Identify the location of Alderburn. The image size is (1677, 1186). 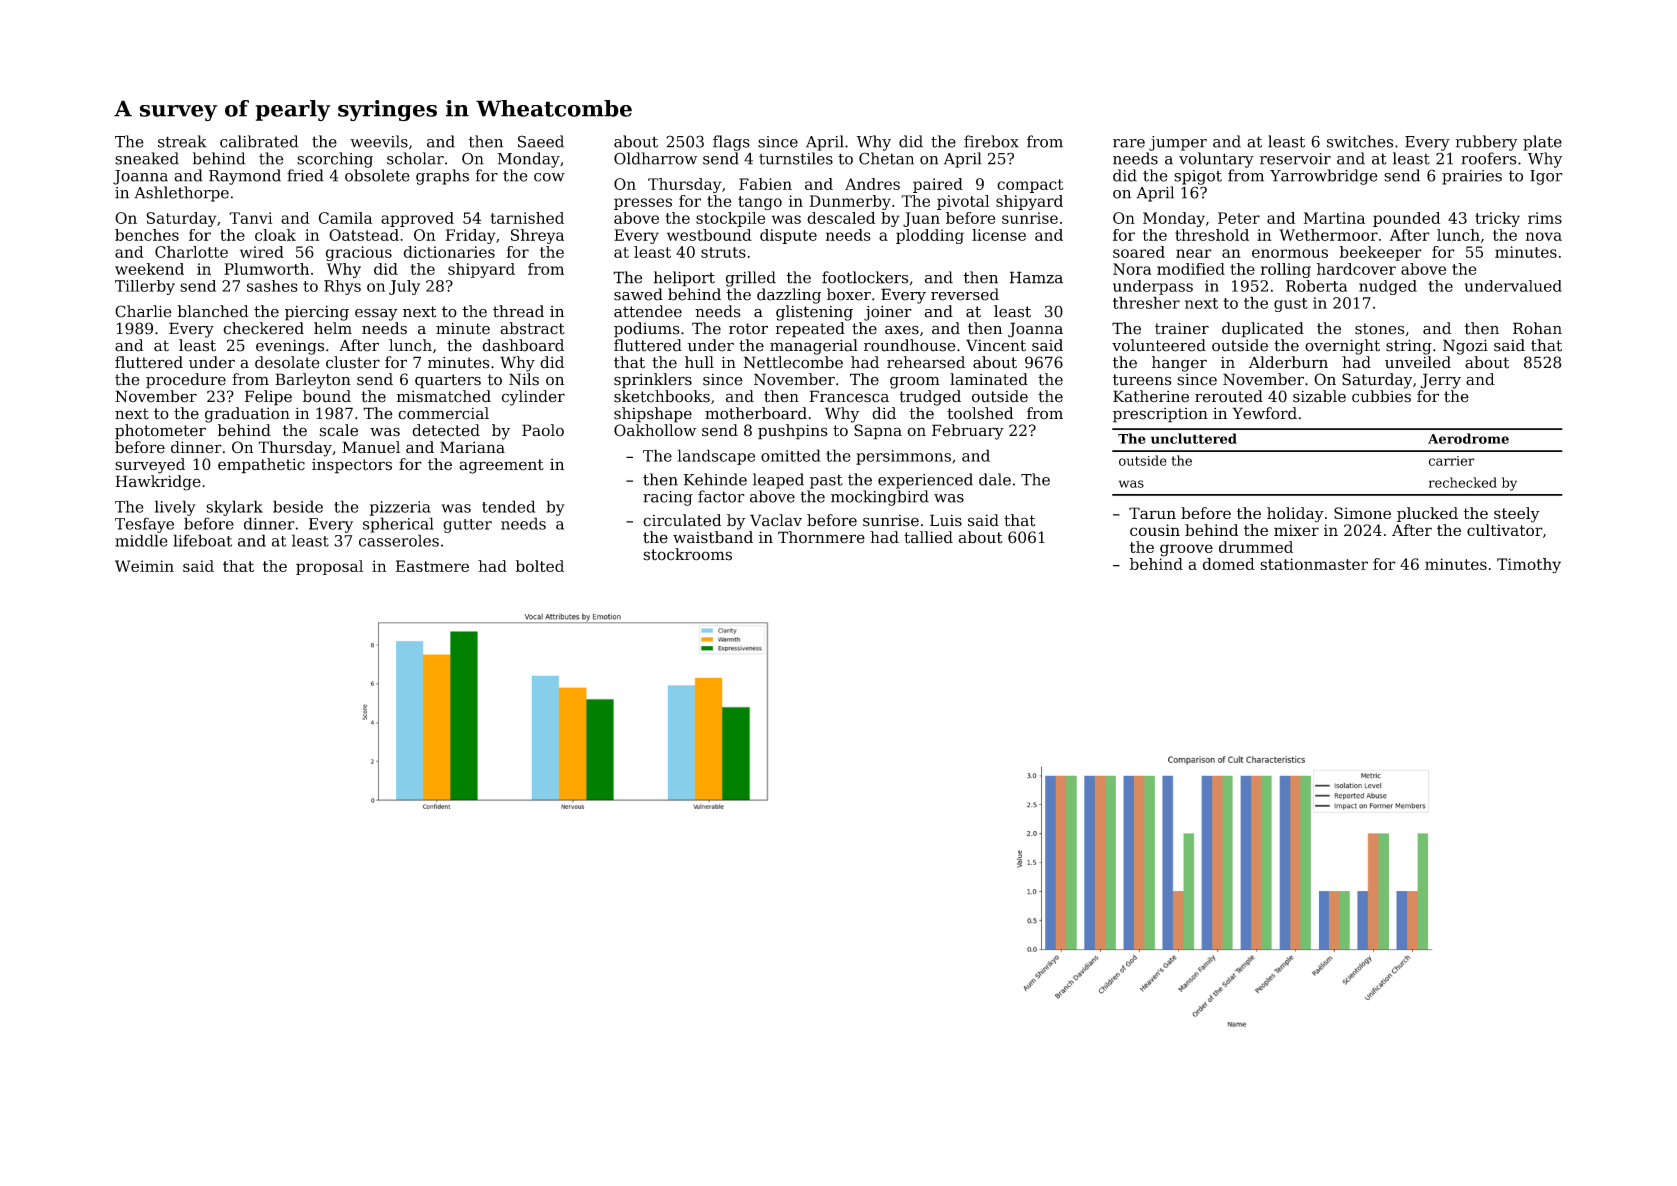
(1288, 362).
